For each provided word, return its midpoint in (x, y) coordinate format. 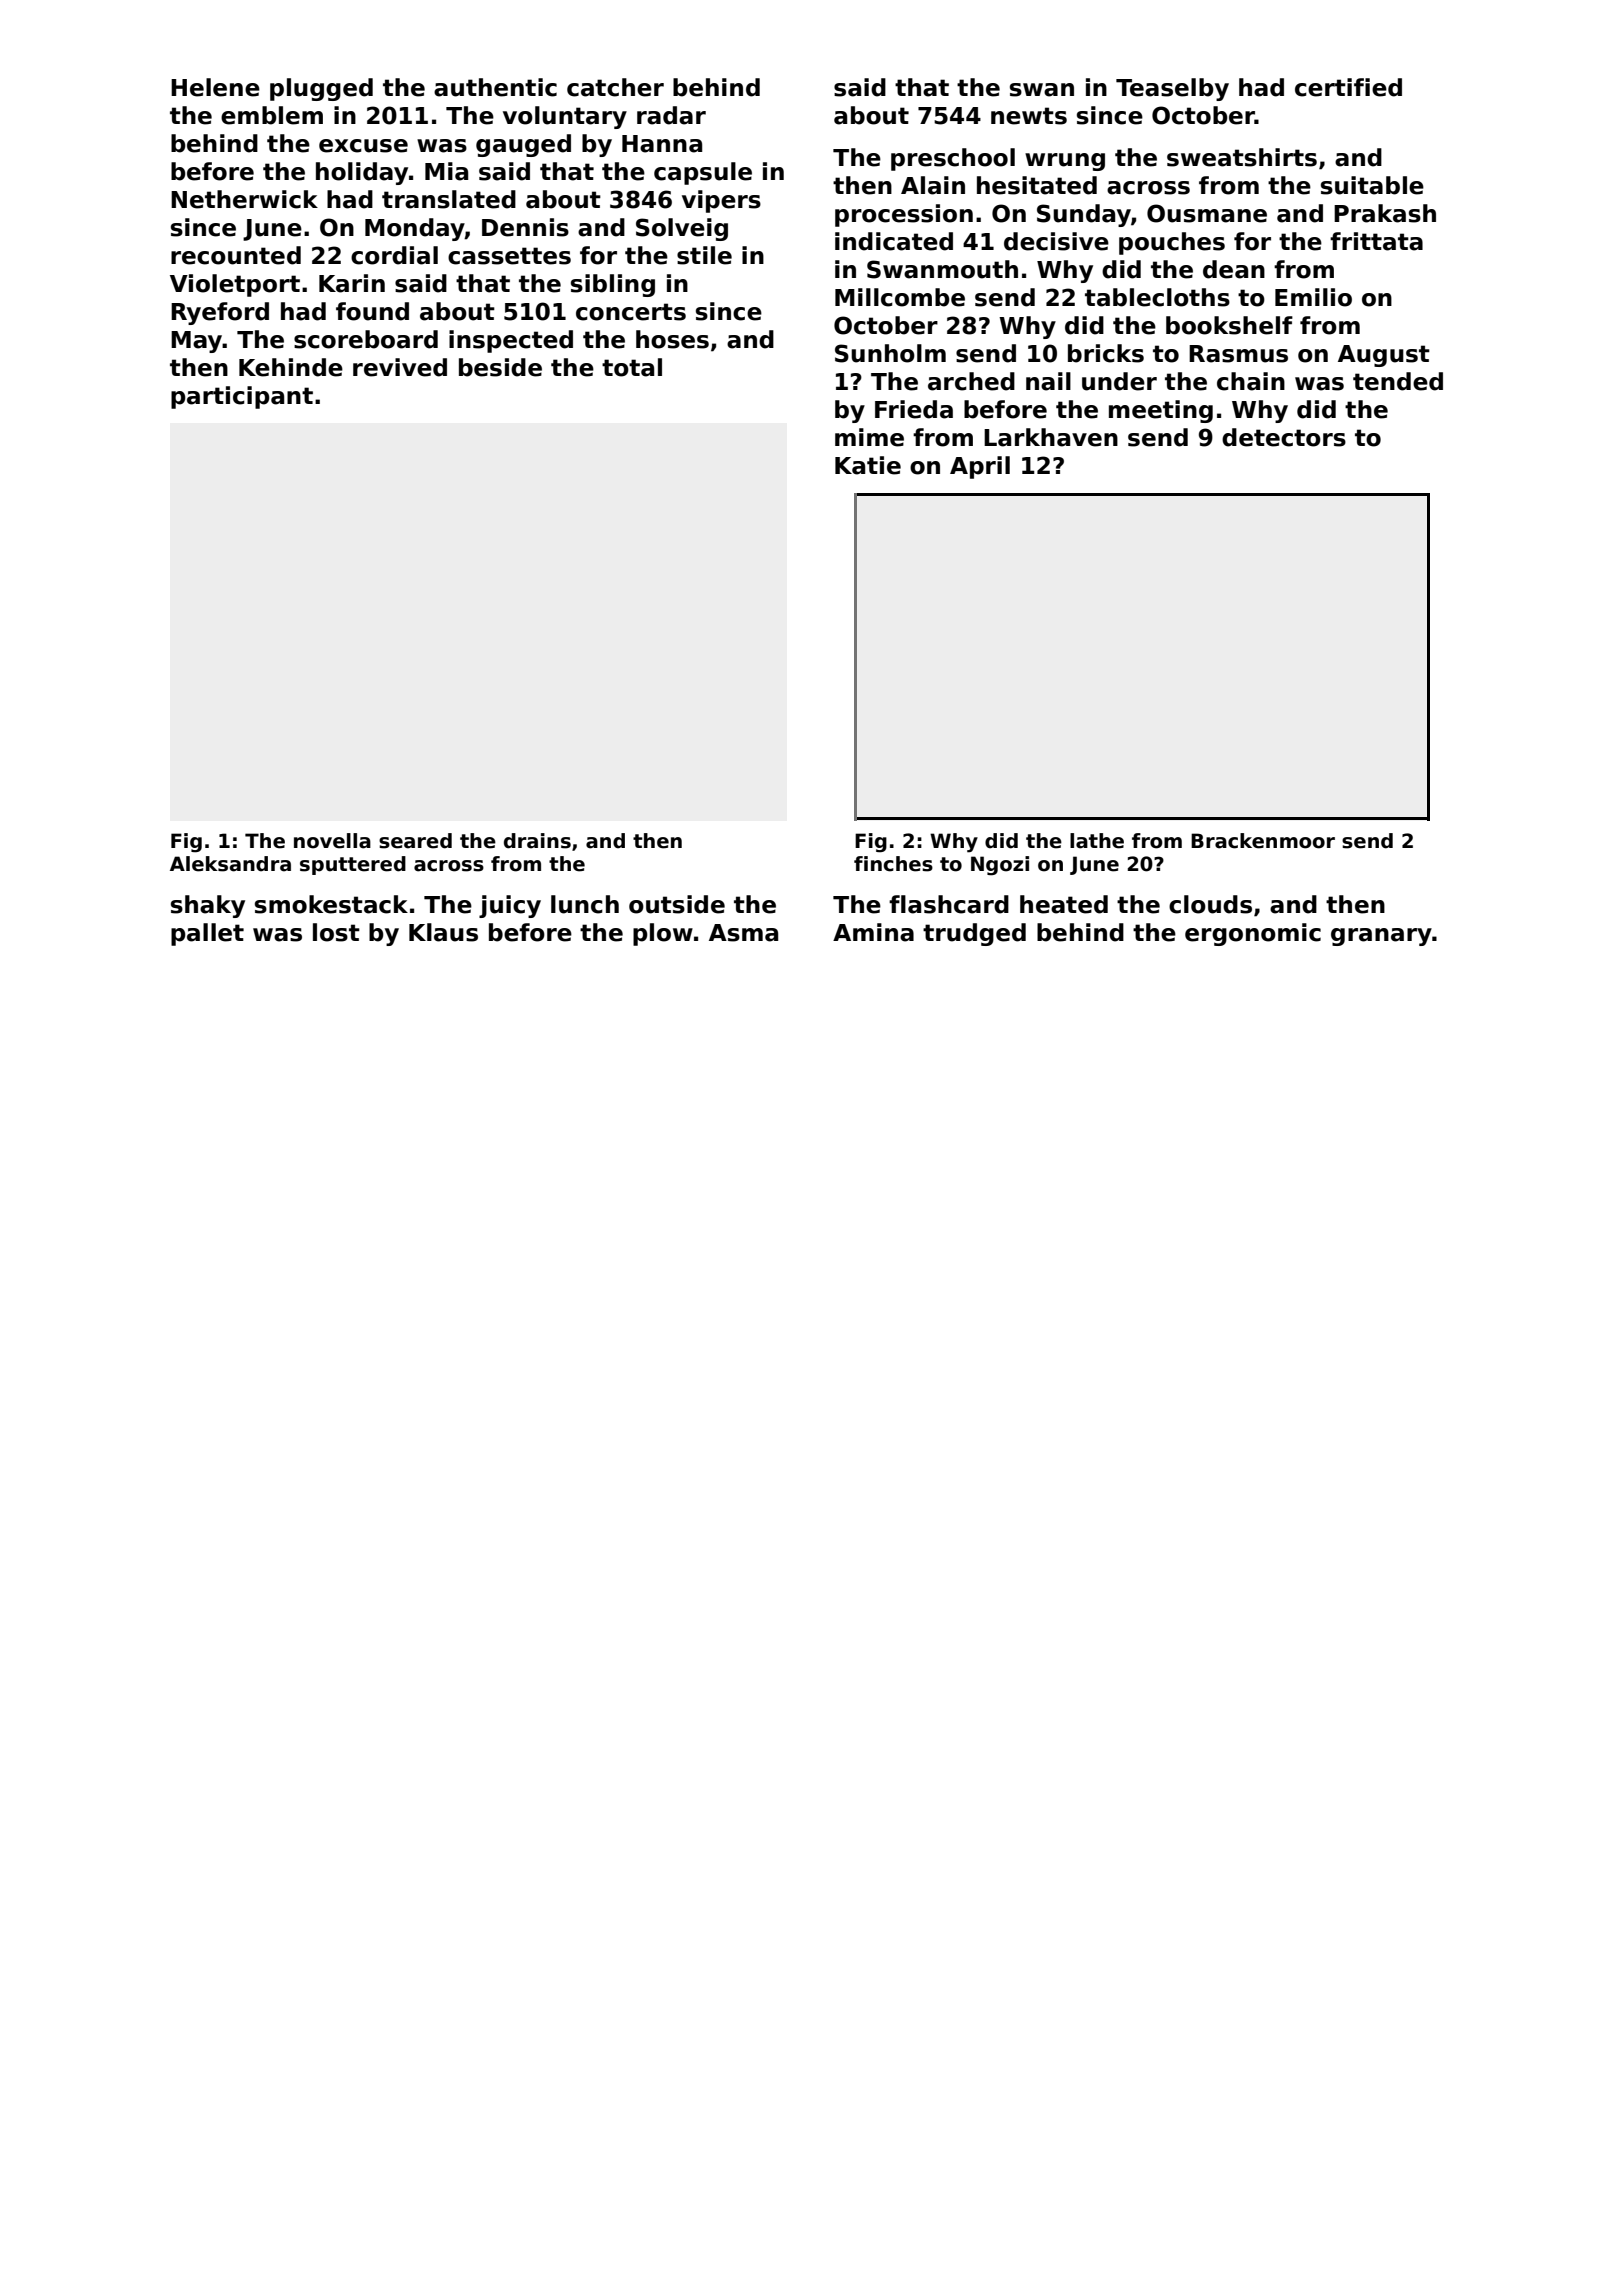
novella (332, 841)
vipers (721, 201)
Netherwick (244, 199)
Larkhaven (1051, 437)
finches (893, 864)
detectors (1284, 437)
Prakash (1385, 213)
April (980, 467)
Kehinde (291, 367)
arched (971, 381)
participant (242, 397)
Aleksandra (230, 864)
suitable (1372, 185)
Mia (446, 171)
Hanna (662, 144)
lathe (1097, 841)
